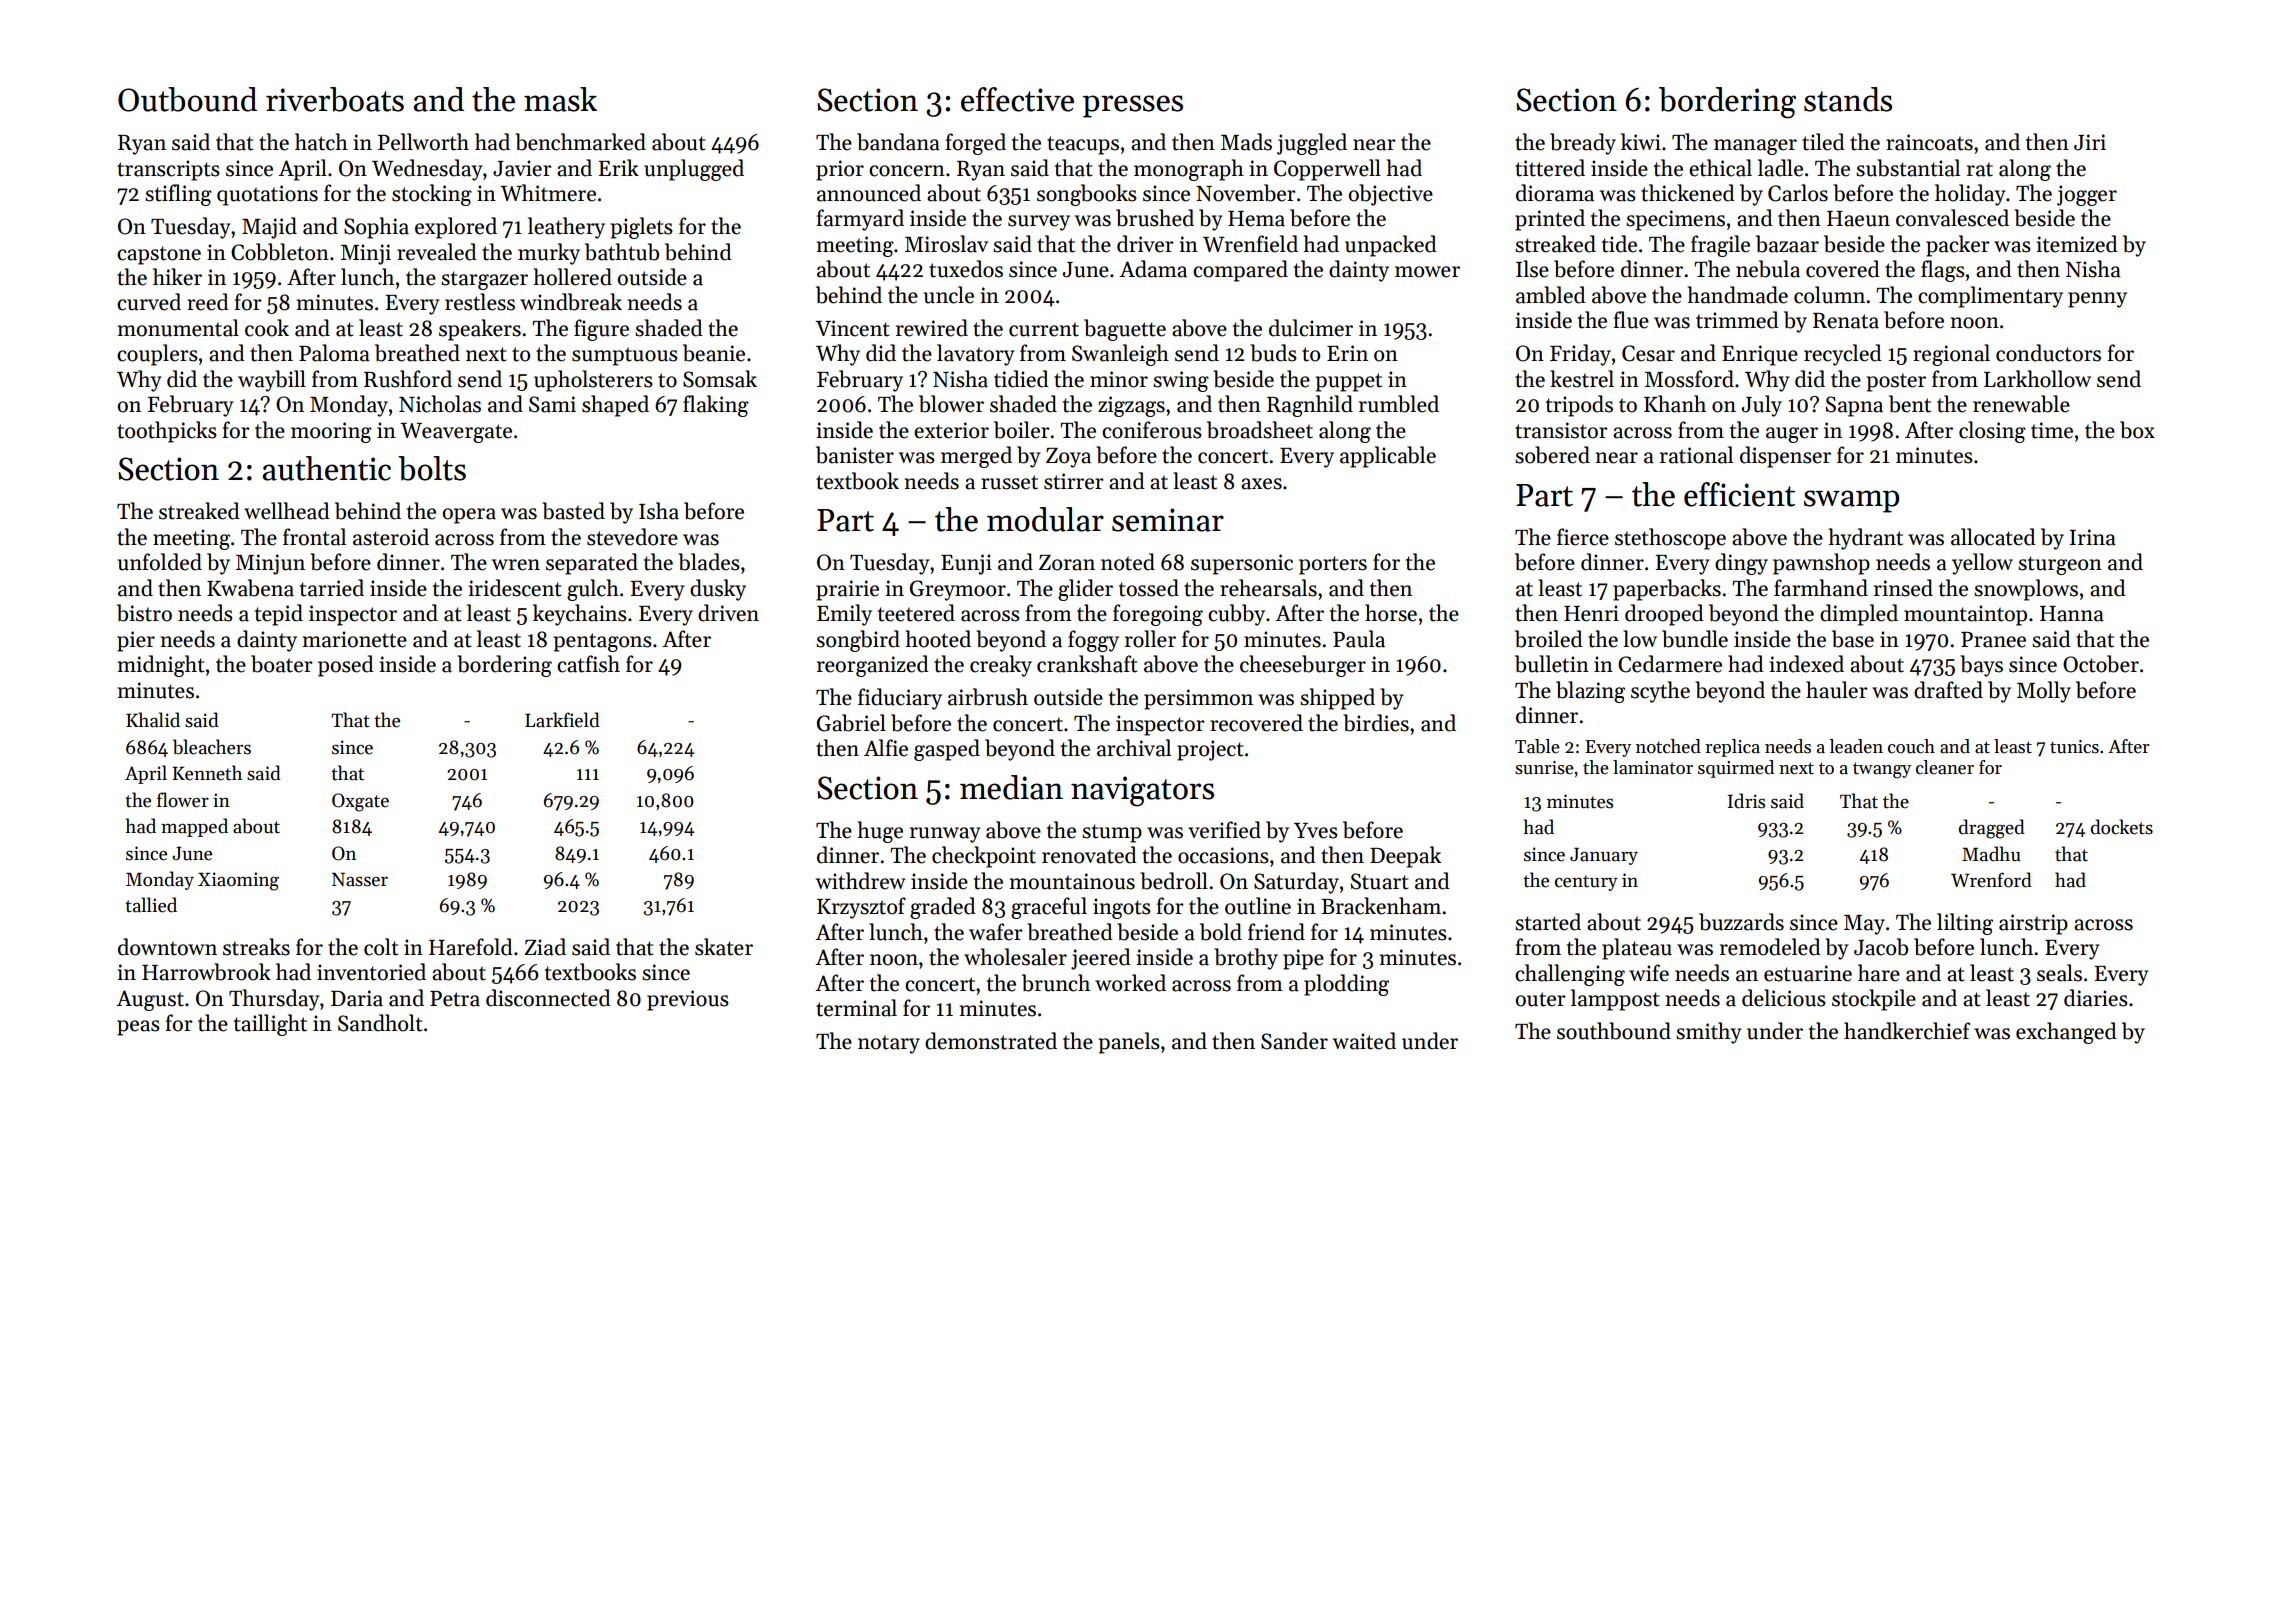 Image resolution: width=2282 pixels, height=1614 pixels. I want to click on tallied, so click(151, 905).
